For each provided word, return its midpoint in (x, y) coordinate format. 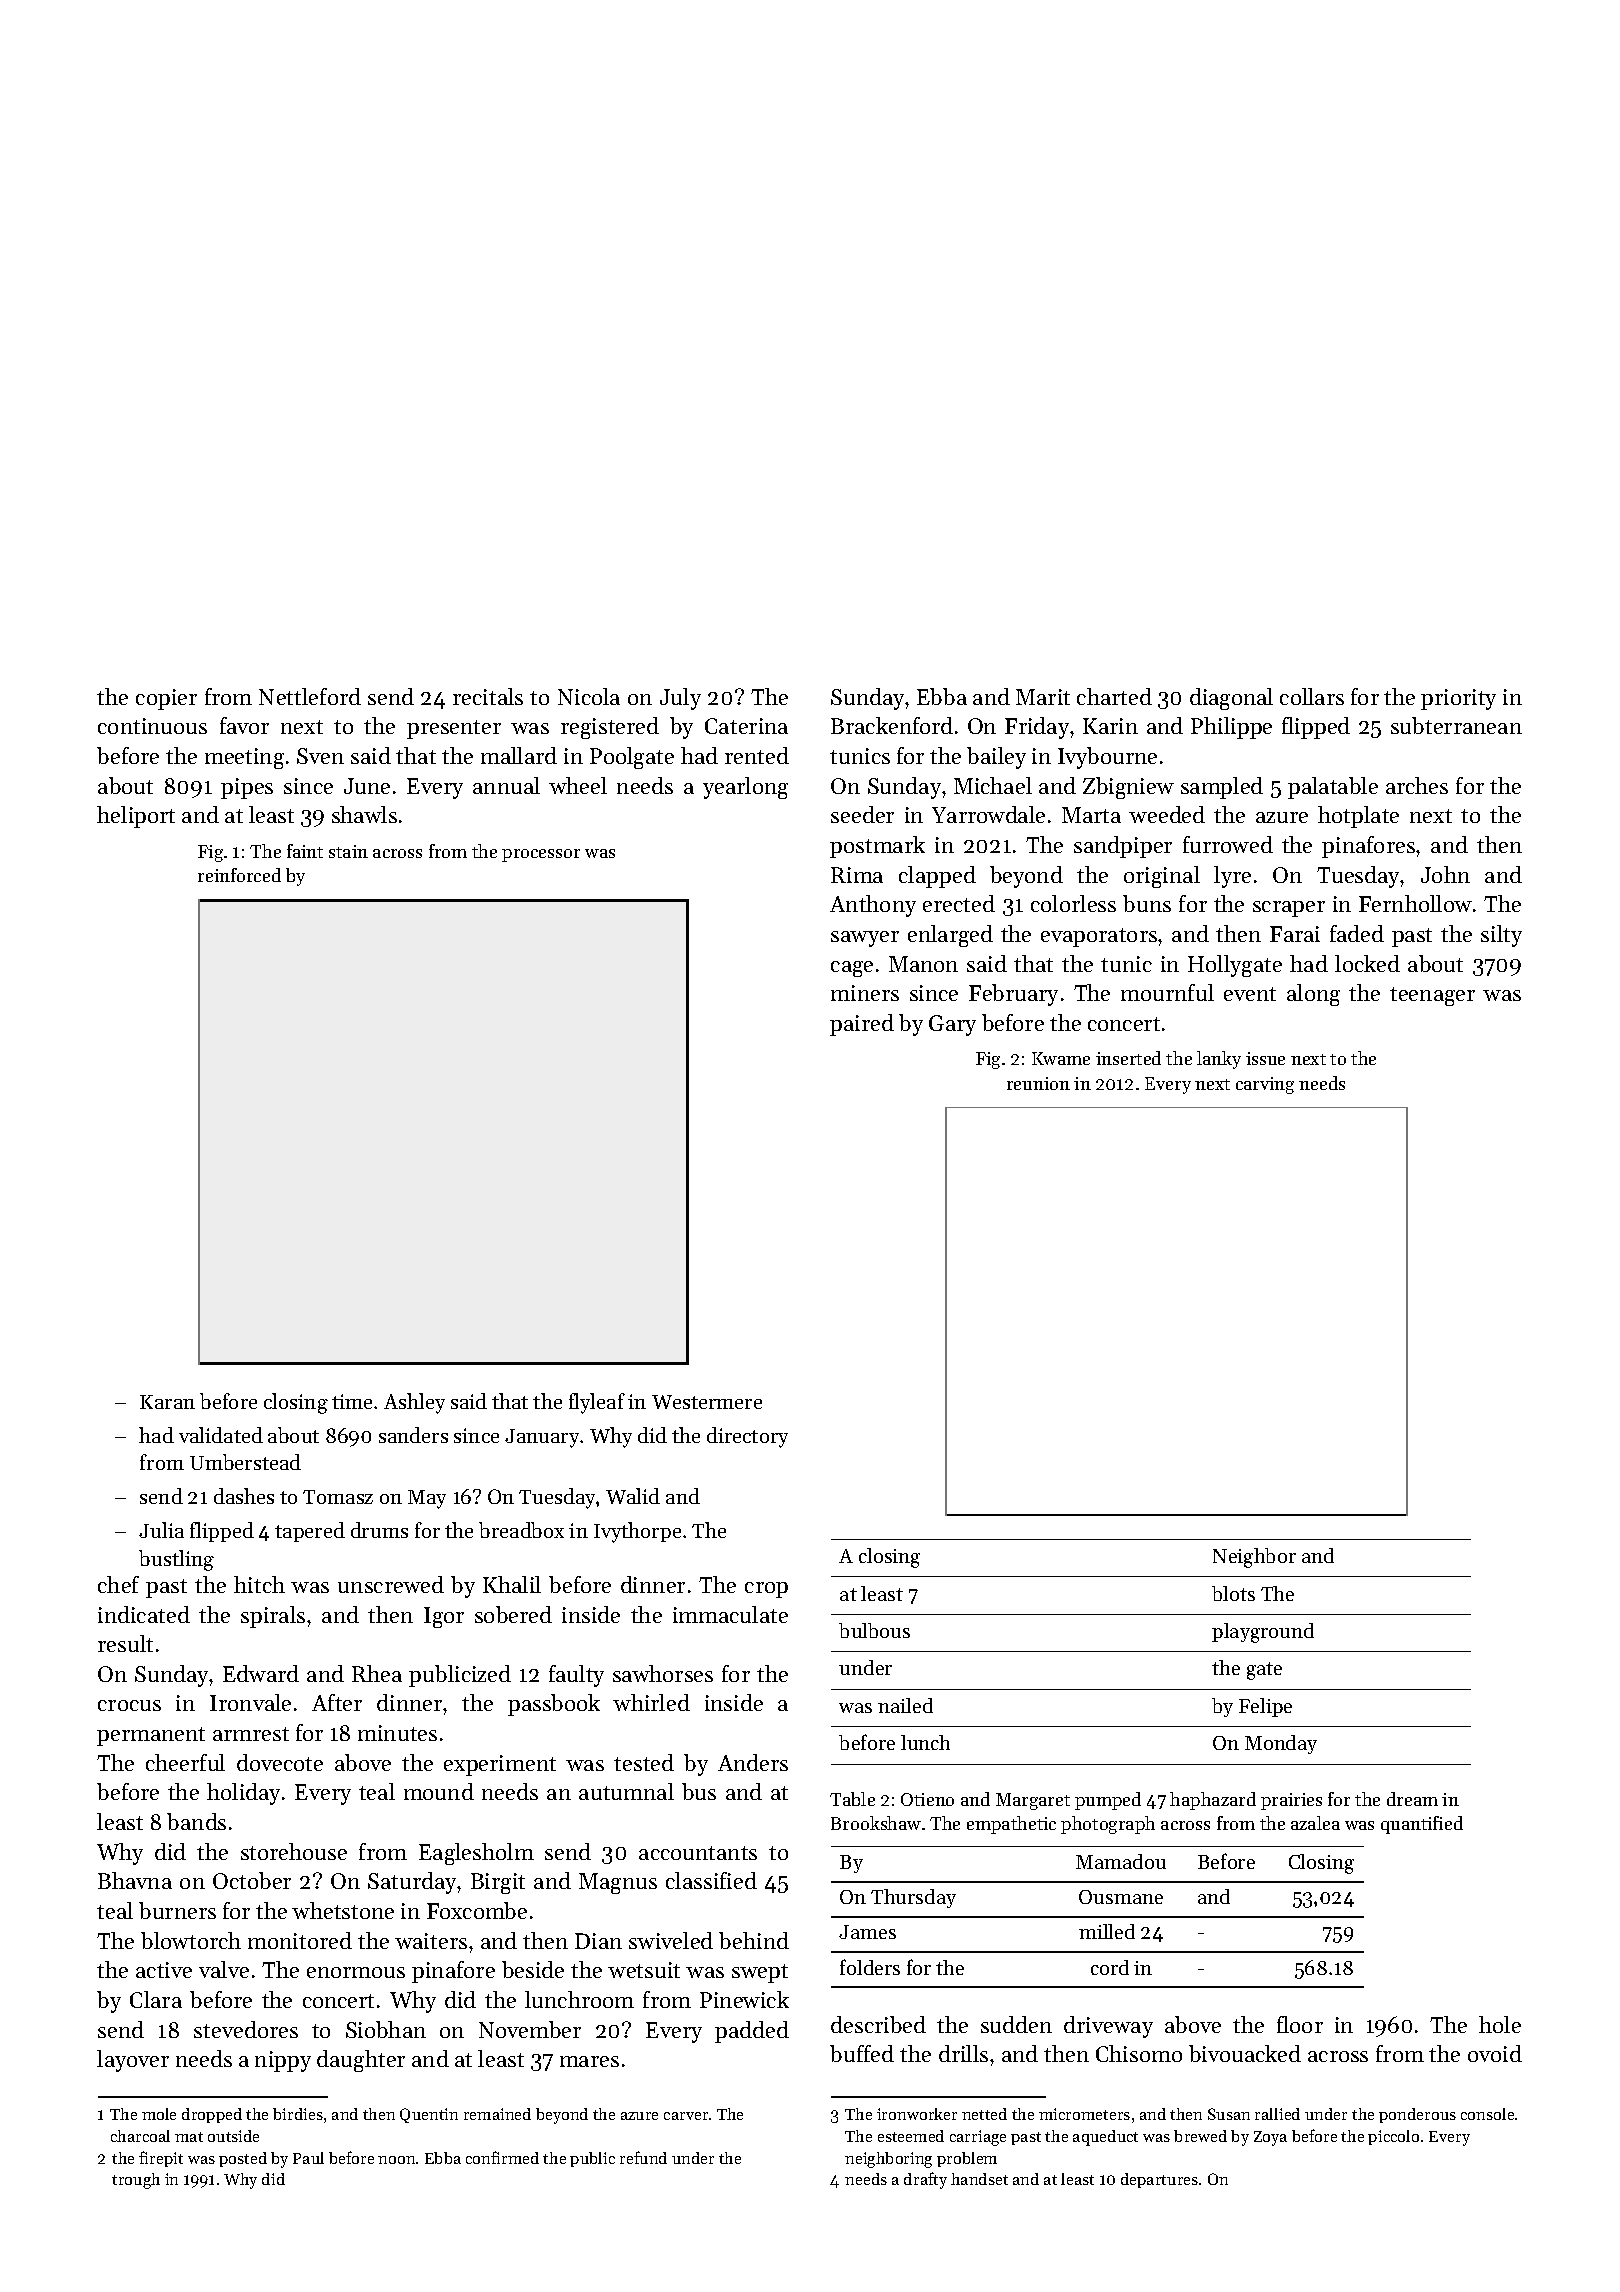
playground (1263, 1633)
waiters (431, 1941)
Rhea (377, 1673)
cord (1110, 1967)
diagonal (1231, 699)
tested (644, 1762)
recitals (488, 696)
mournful (1167, 992)
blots (1233, 1593)
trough (136, 2181)
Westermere (707, 1402)
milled (1107, 1931)
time (352, 1401)
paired (862, 1025)
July (680, 699)
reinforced (239, 875)
